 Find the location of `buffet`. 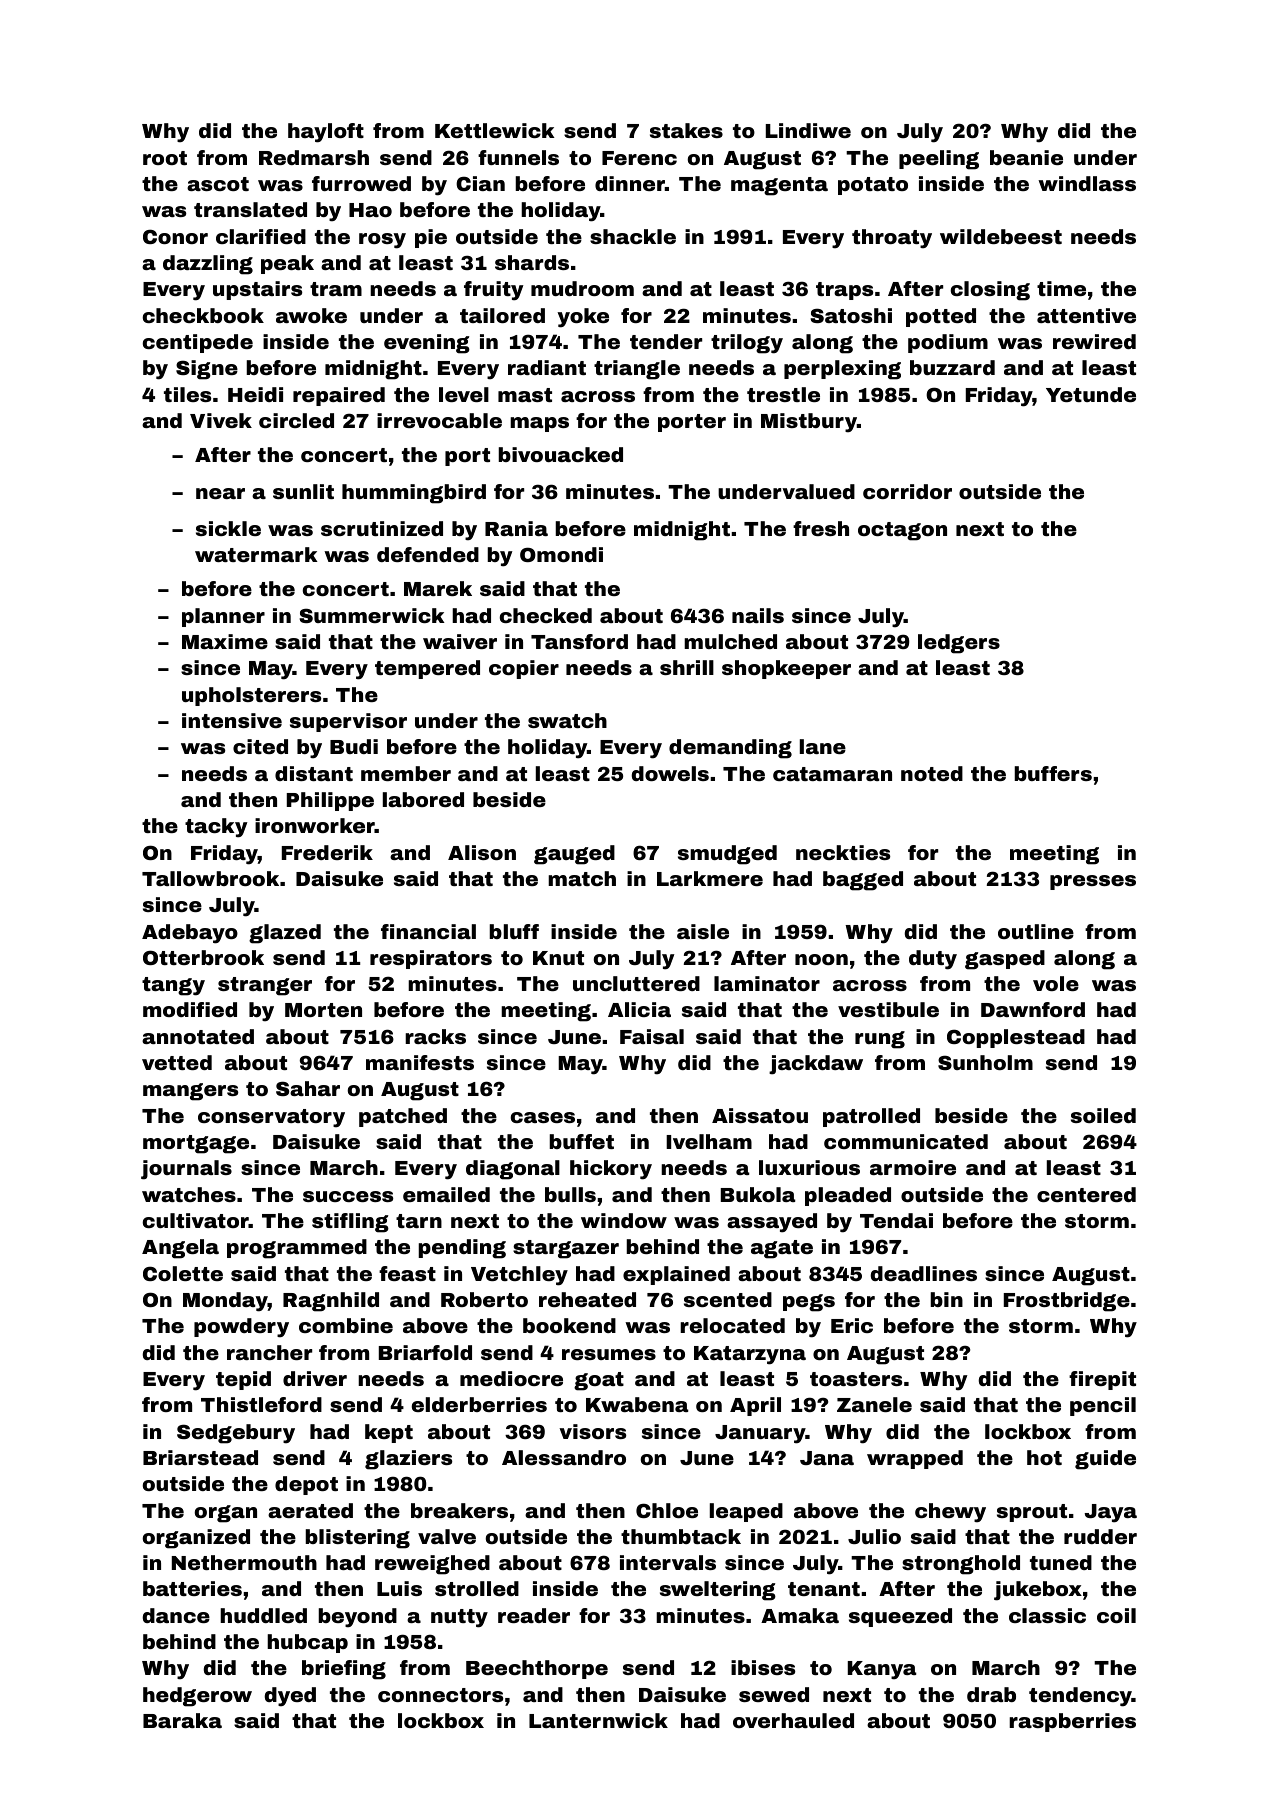

buffet is located at coordinates (581, 1141).
